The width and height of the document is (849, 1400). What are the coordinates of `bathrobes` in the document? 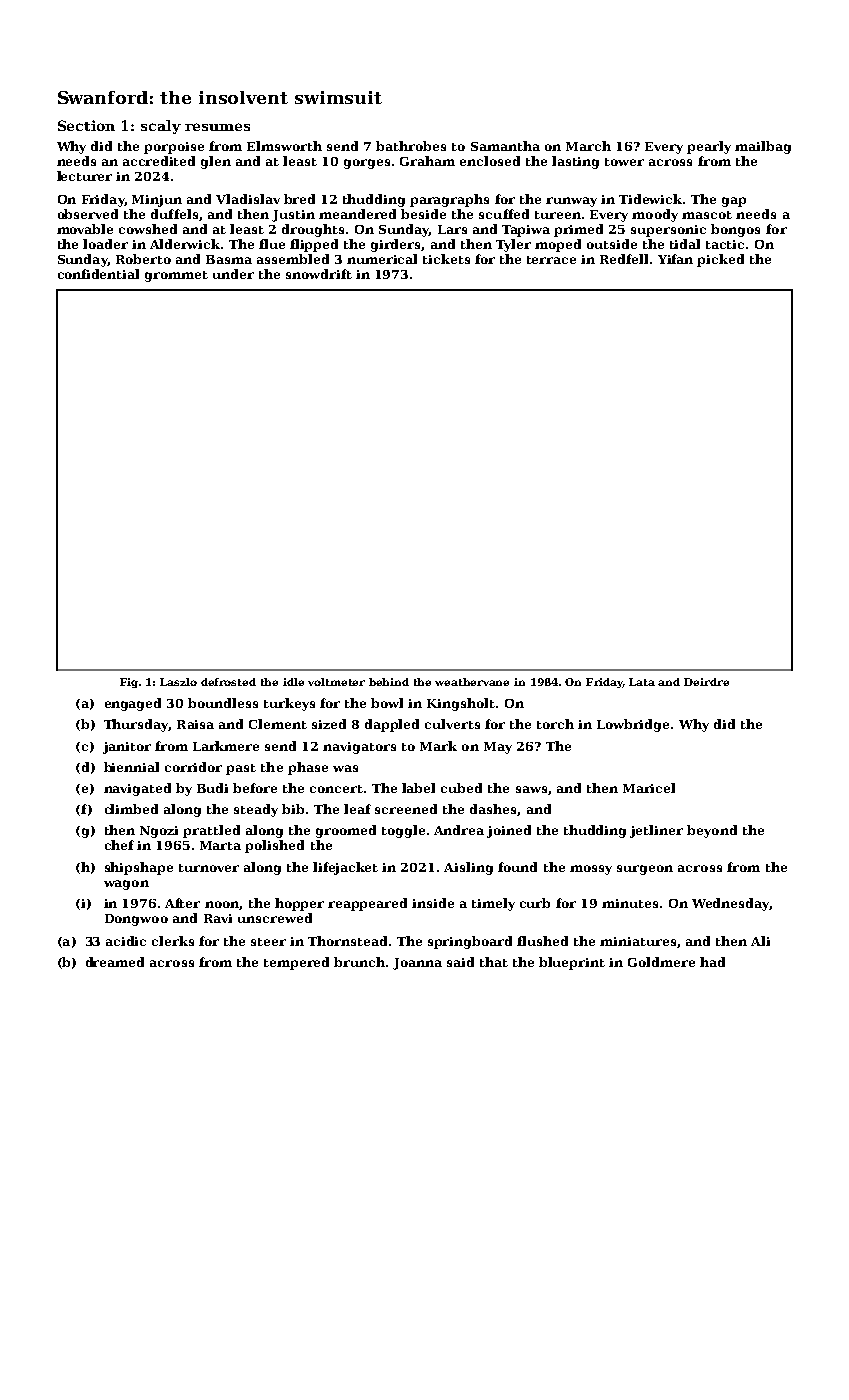 It's located at (411, 146).
